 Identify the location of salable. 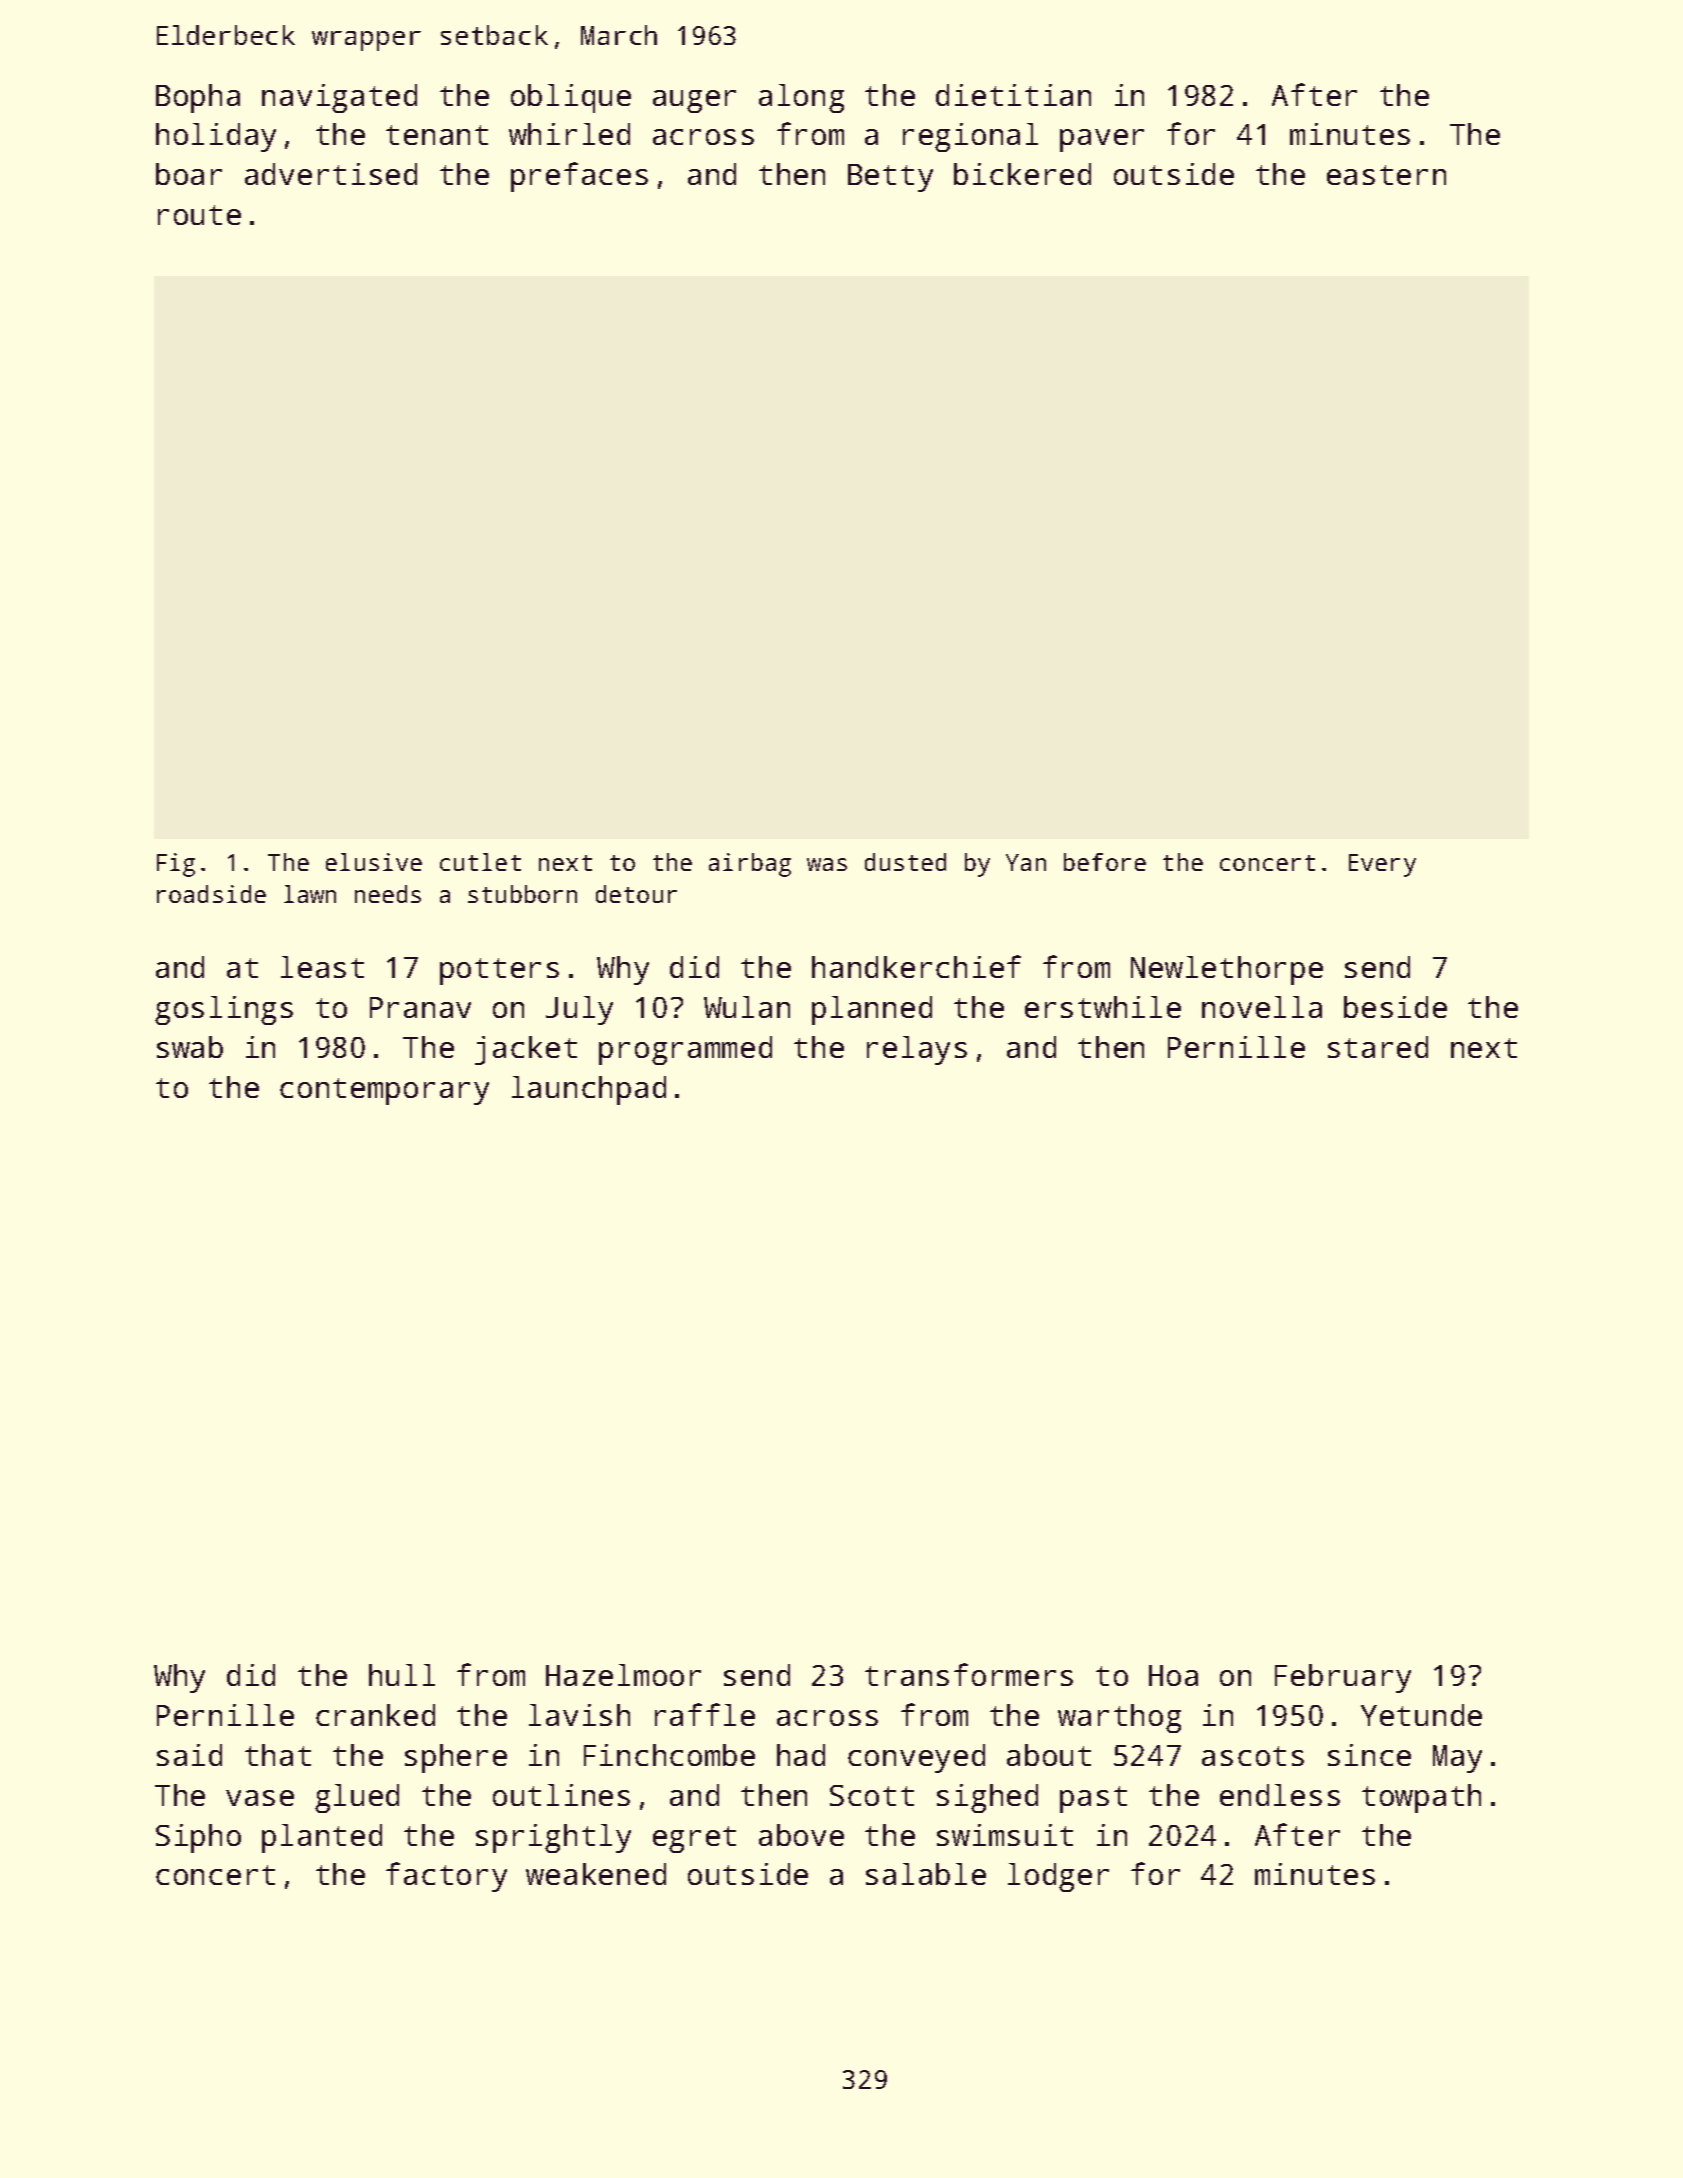
(926, 1874).
